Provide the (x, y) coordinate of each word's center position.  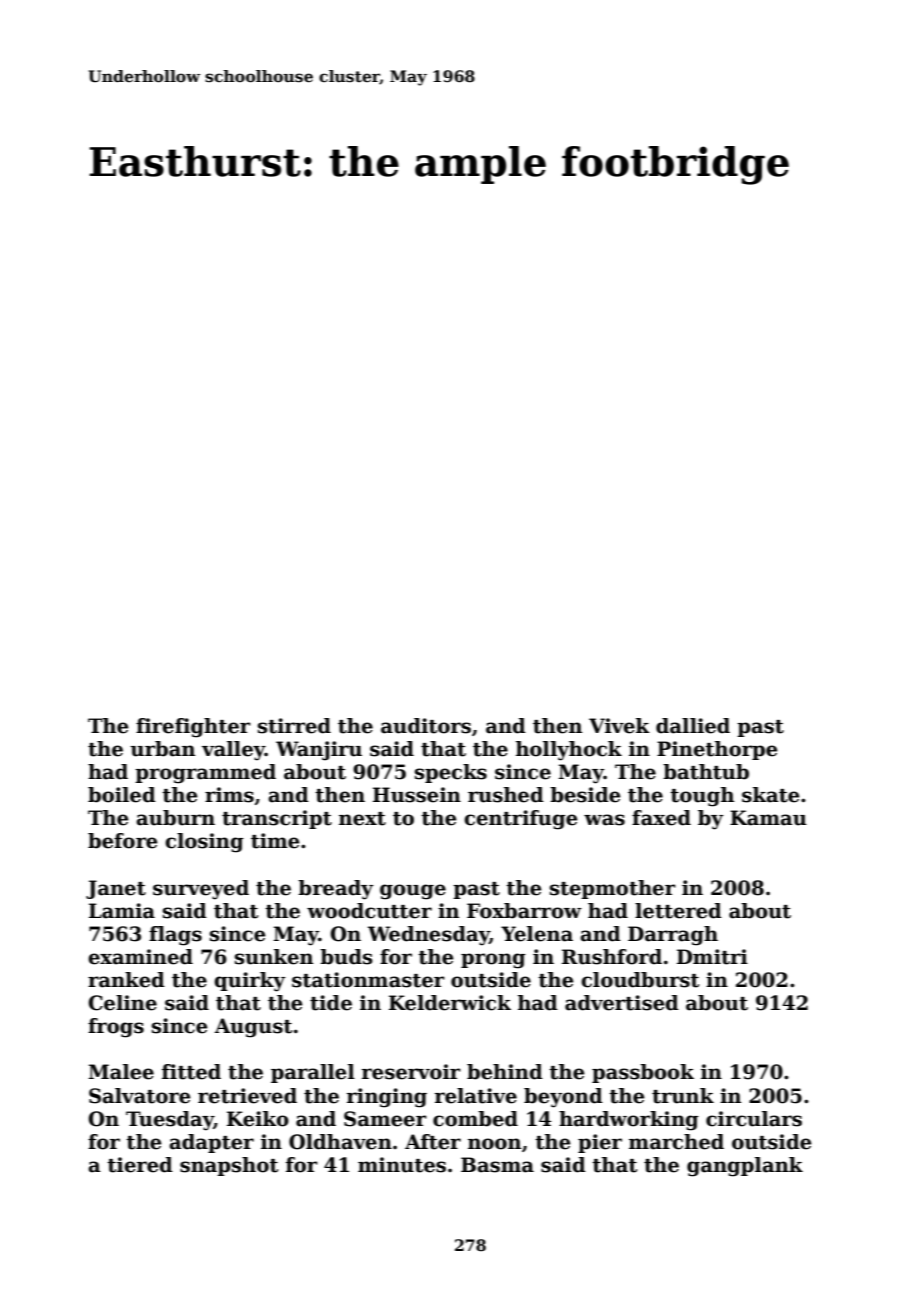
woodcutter (369, 911)
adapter (211, 1143)
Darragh (673, 936)
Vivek (619, 726)
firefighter (193, 728)
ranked (126, 980)
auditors (426, 726)
